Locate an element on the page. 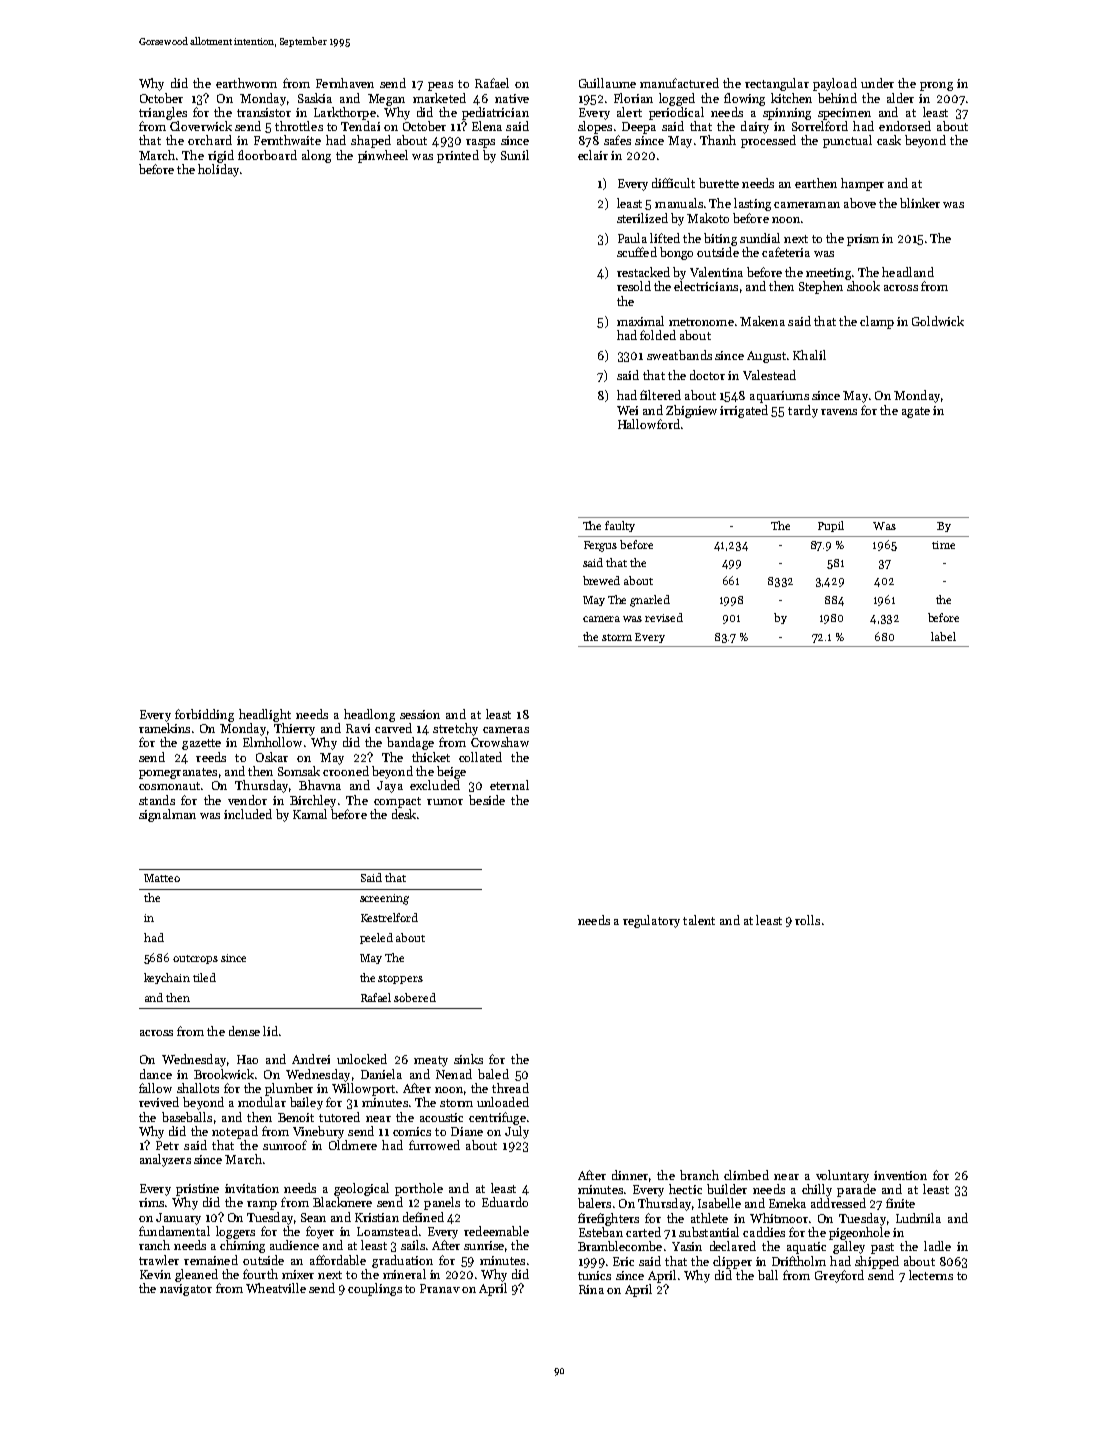  rectangular is located at coordinates (777, 84).
